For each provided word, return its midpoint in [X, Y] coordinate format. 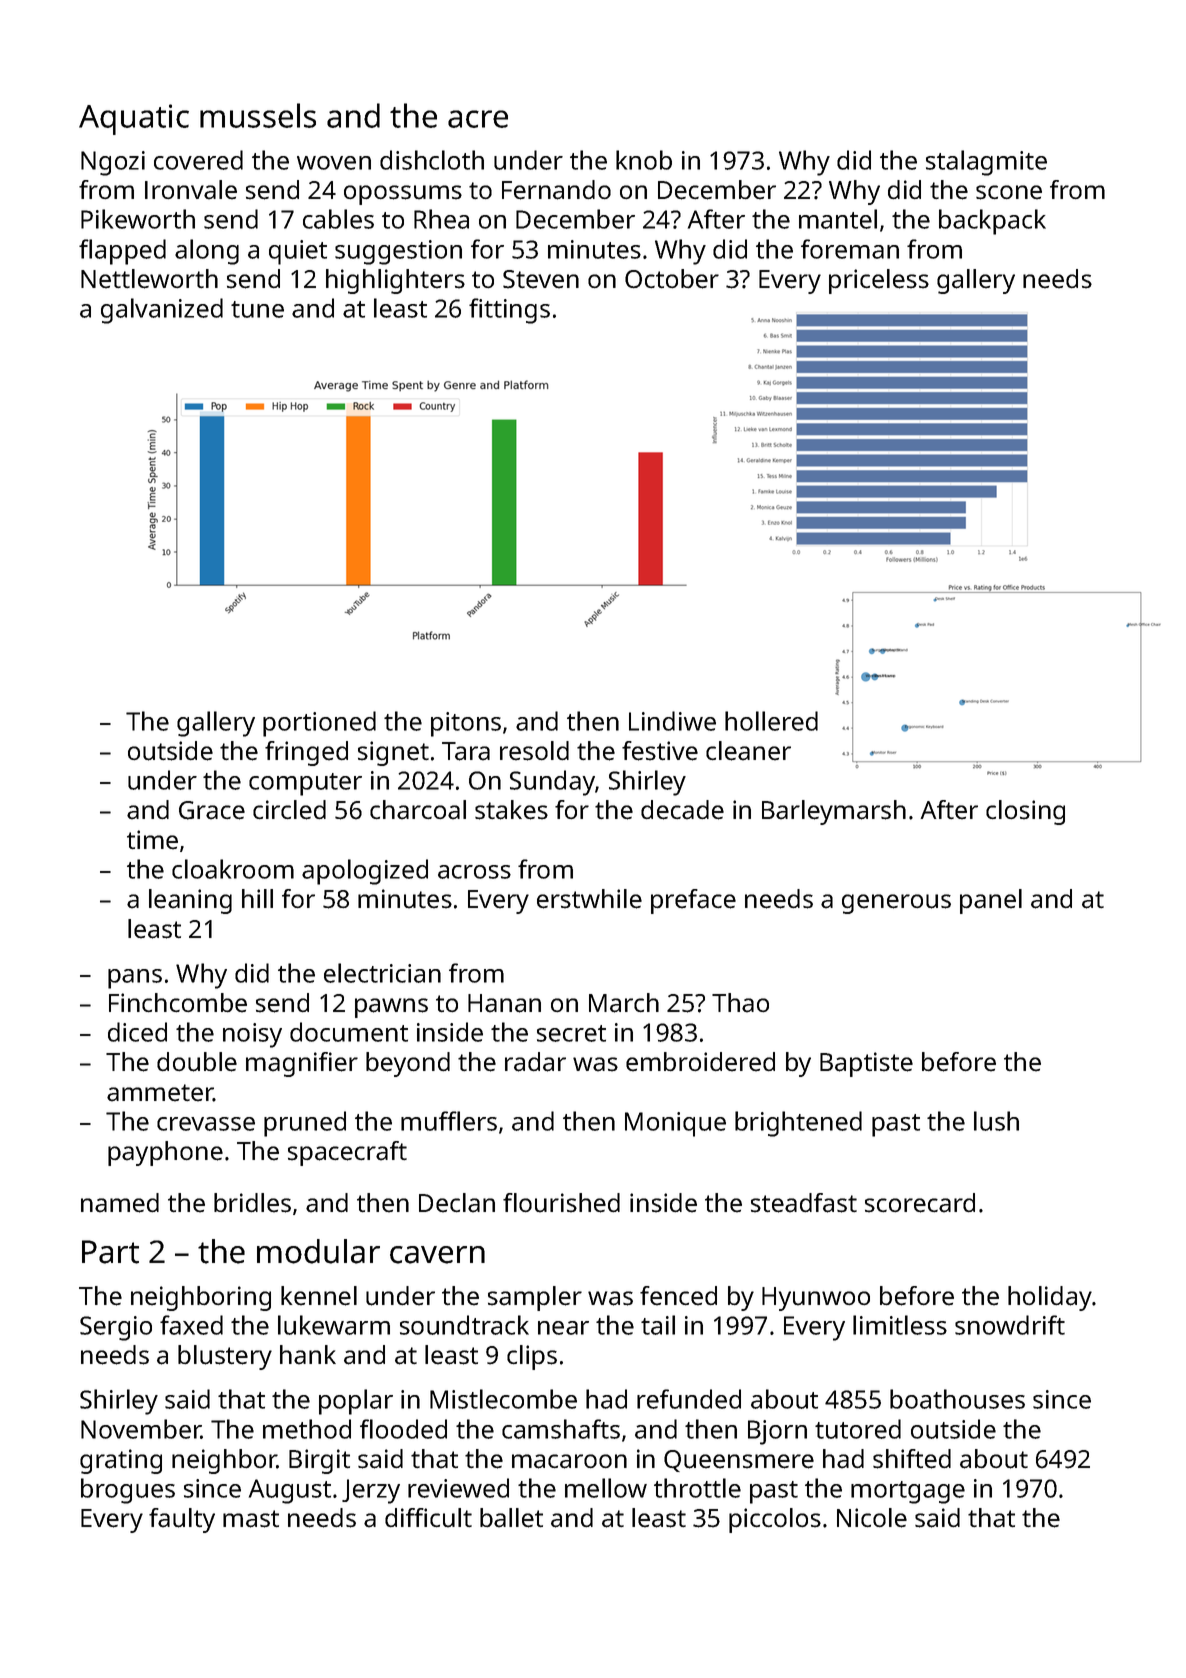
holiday [1050, 1298]
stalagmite [986, 163]
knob [644, 160]
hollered [771, 721]
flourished [561, 1203]
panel [991, 901]
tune [257, 309]
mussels [258, 115]
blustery [225, 1357]
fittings [509, 311]
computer [305, 784]
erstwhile [589, 899]
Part [110, 1252]
